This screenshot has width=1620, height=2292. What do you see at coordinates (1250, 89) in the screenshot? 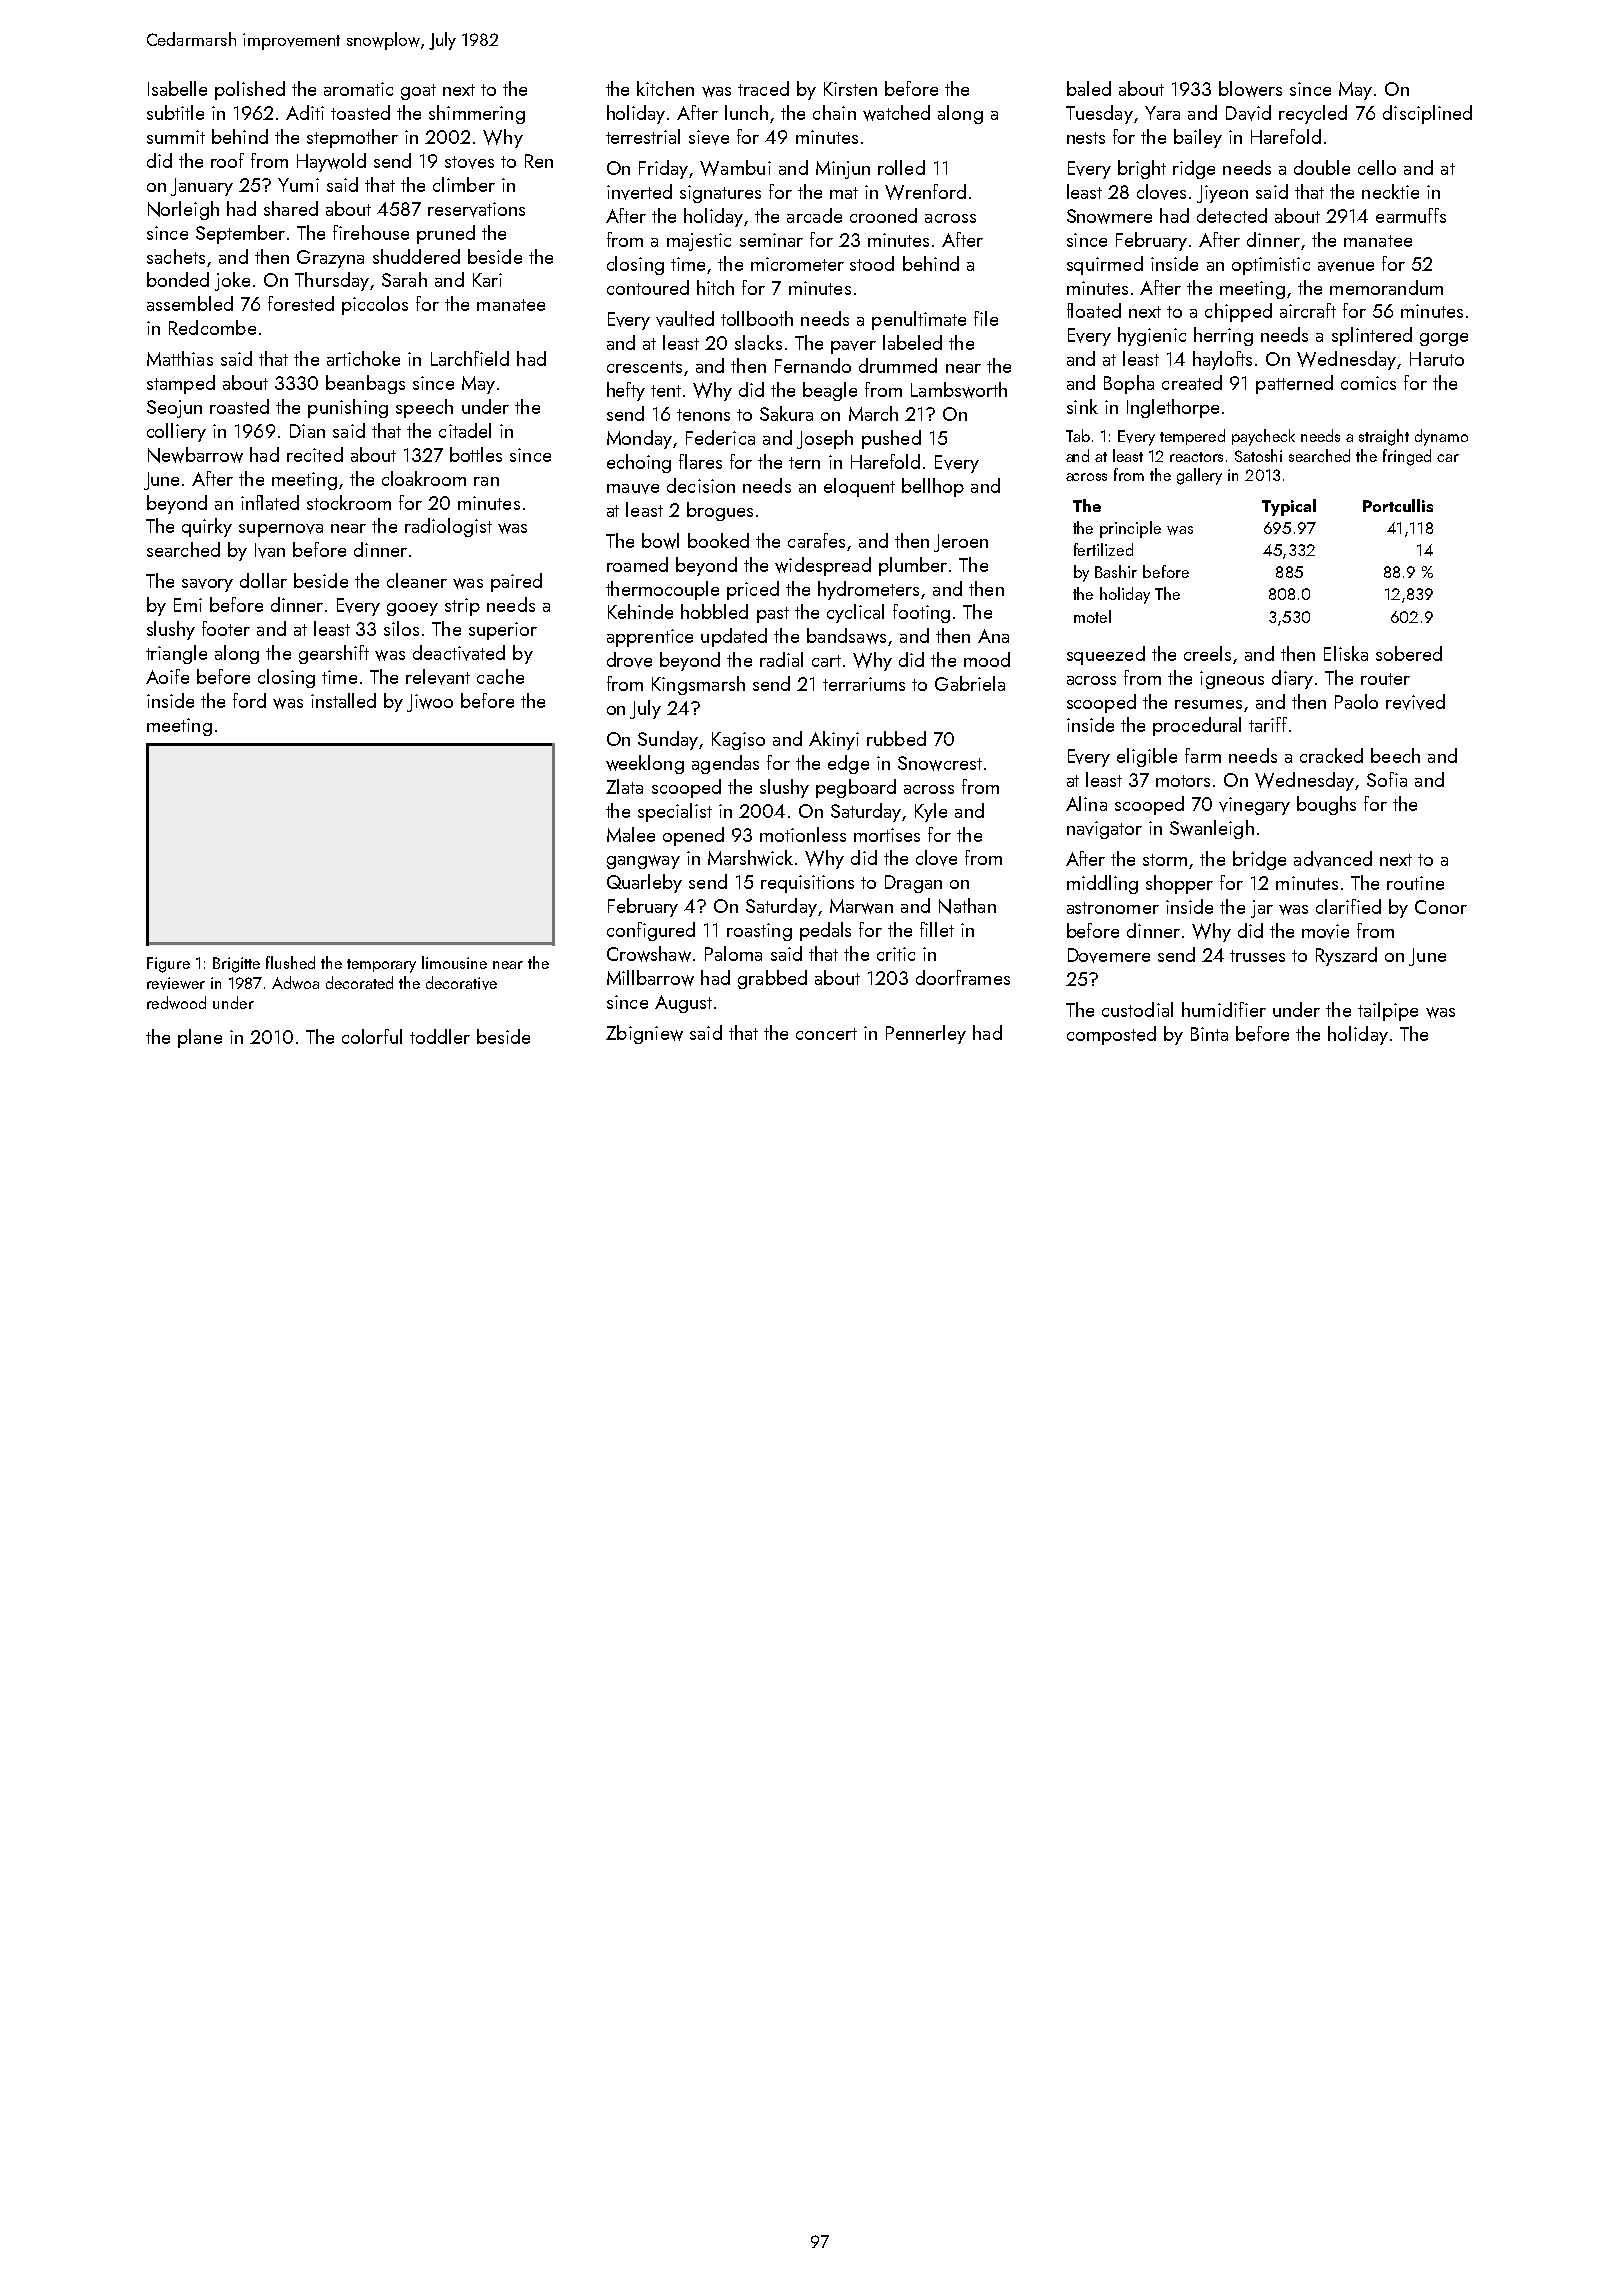
I see `blowers` at bounding box center [1250, 89].
